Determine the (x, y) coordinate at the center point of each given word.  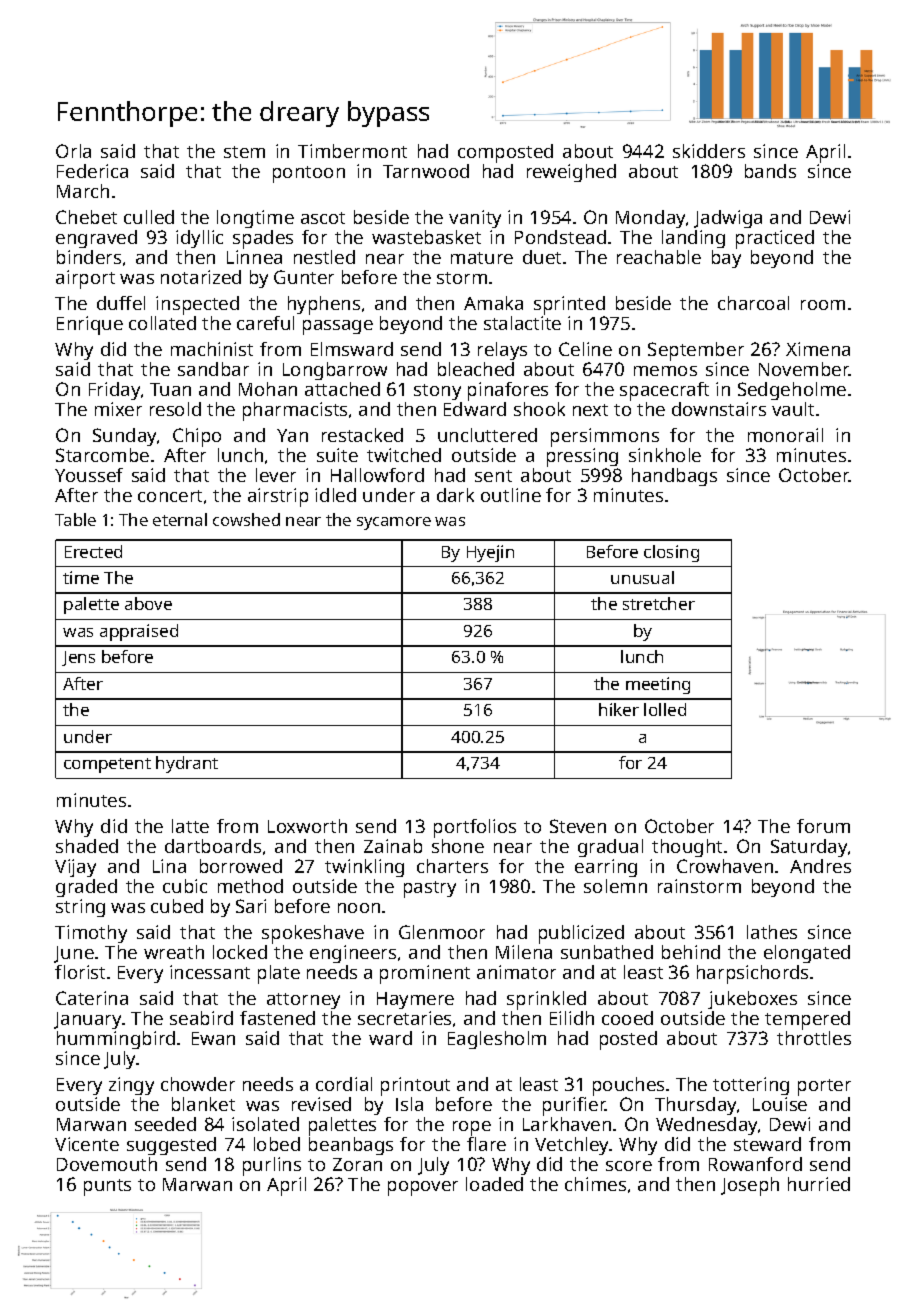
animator (516, 972)
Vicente (87, 1144)
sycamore (394, 523)
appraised (139, 632)
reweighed (571, 173)
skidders (709, 151)
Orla (73, 151)
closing (671, 553)
